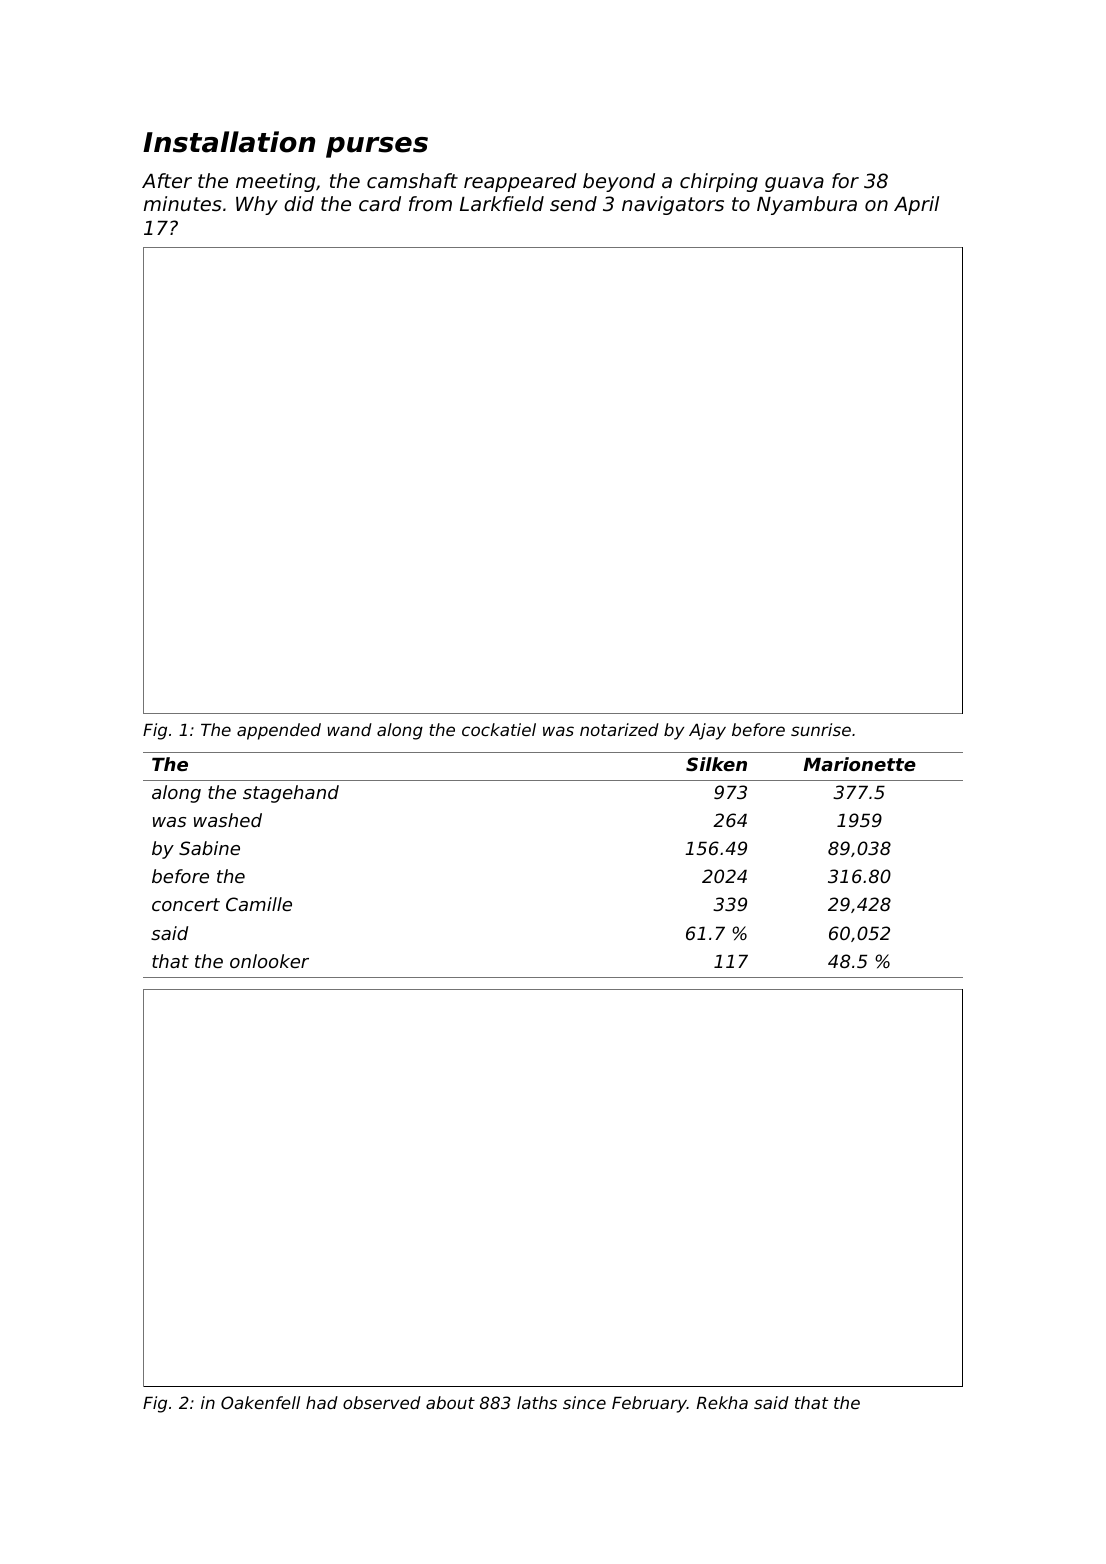 This image has width=1106, height=1564. Describe the element at coordinates (412, 181) in the image. I see `camshaft` at that location.
